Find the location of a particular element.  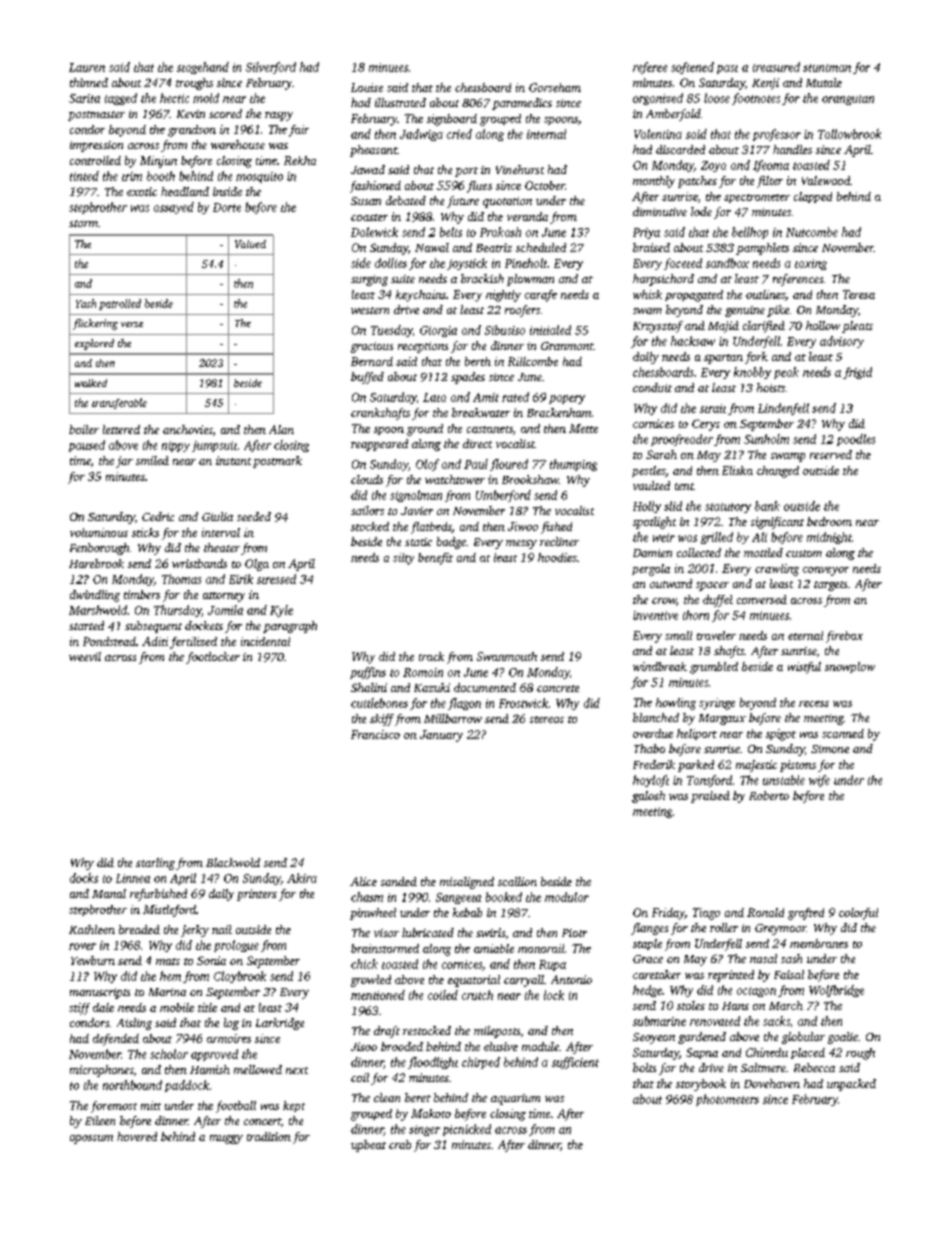

fertilized is located at coordinates (193, 643).
